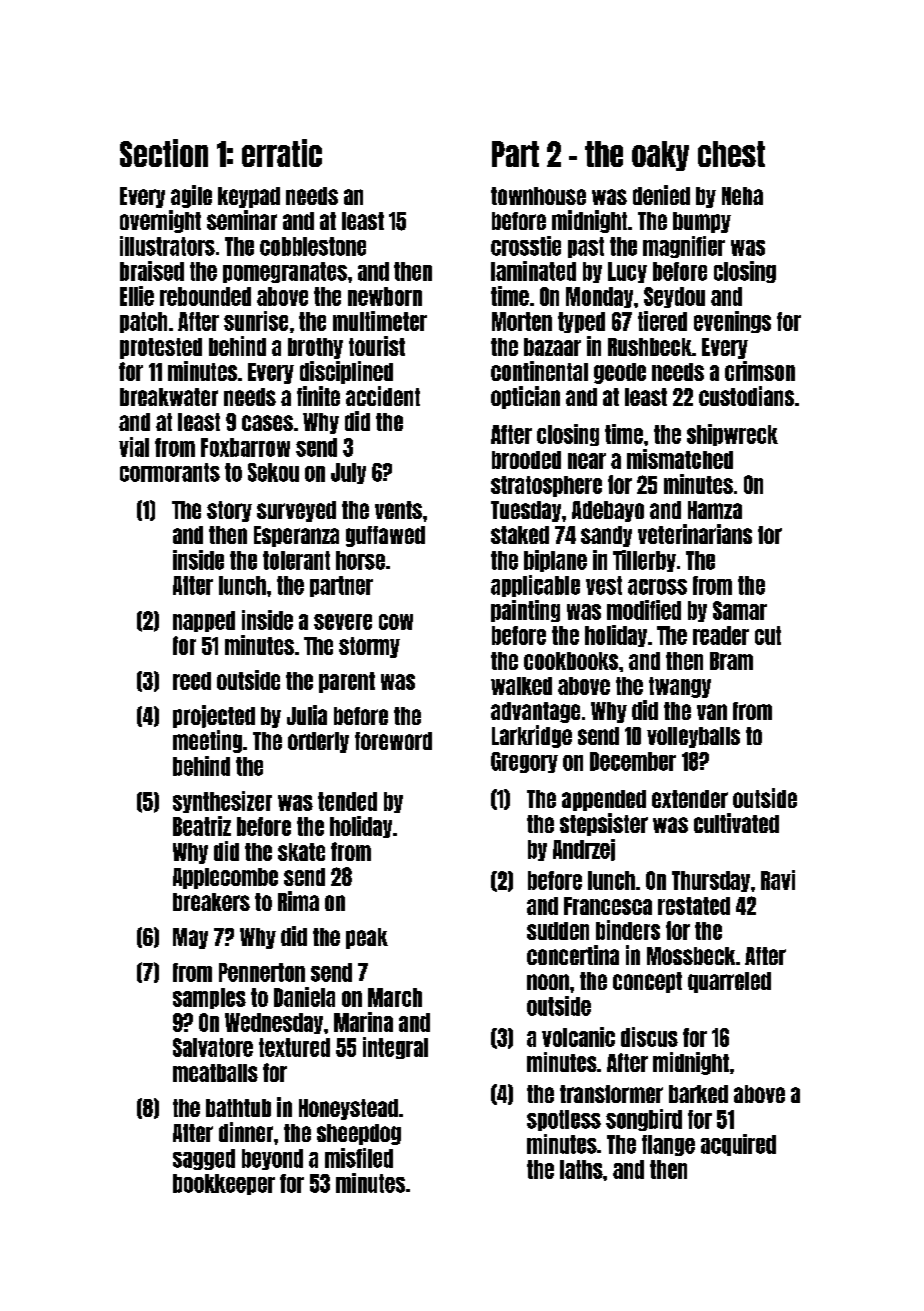 The width and height of the document is (924, 1311). I want to click on Neha, so click(742, 196).
